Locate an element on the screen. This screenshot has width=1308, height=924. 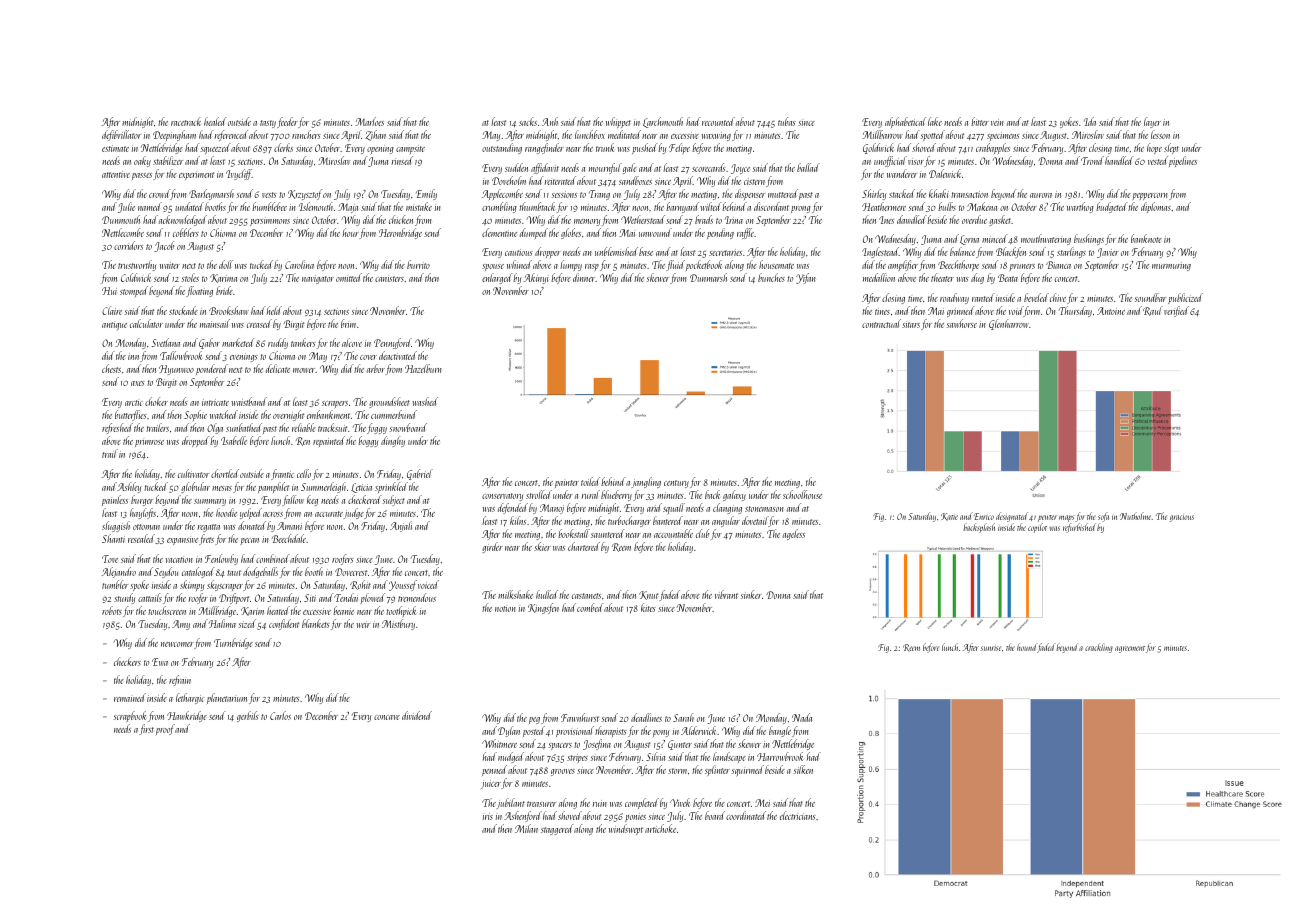
recounted is located at coordinates (718, 121).
